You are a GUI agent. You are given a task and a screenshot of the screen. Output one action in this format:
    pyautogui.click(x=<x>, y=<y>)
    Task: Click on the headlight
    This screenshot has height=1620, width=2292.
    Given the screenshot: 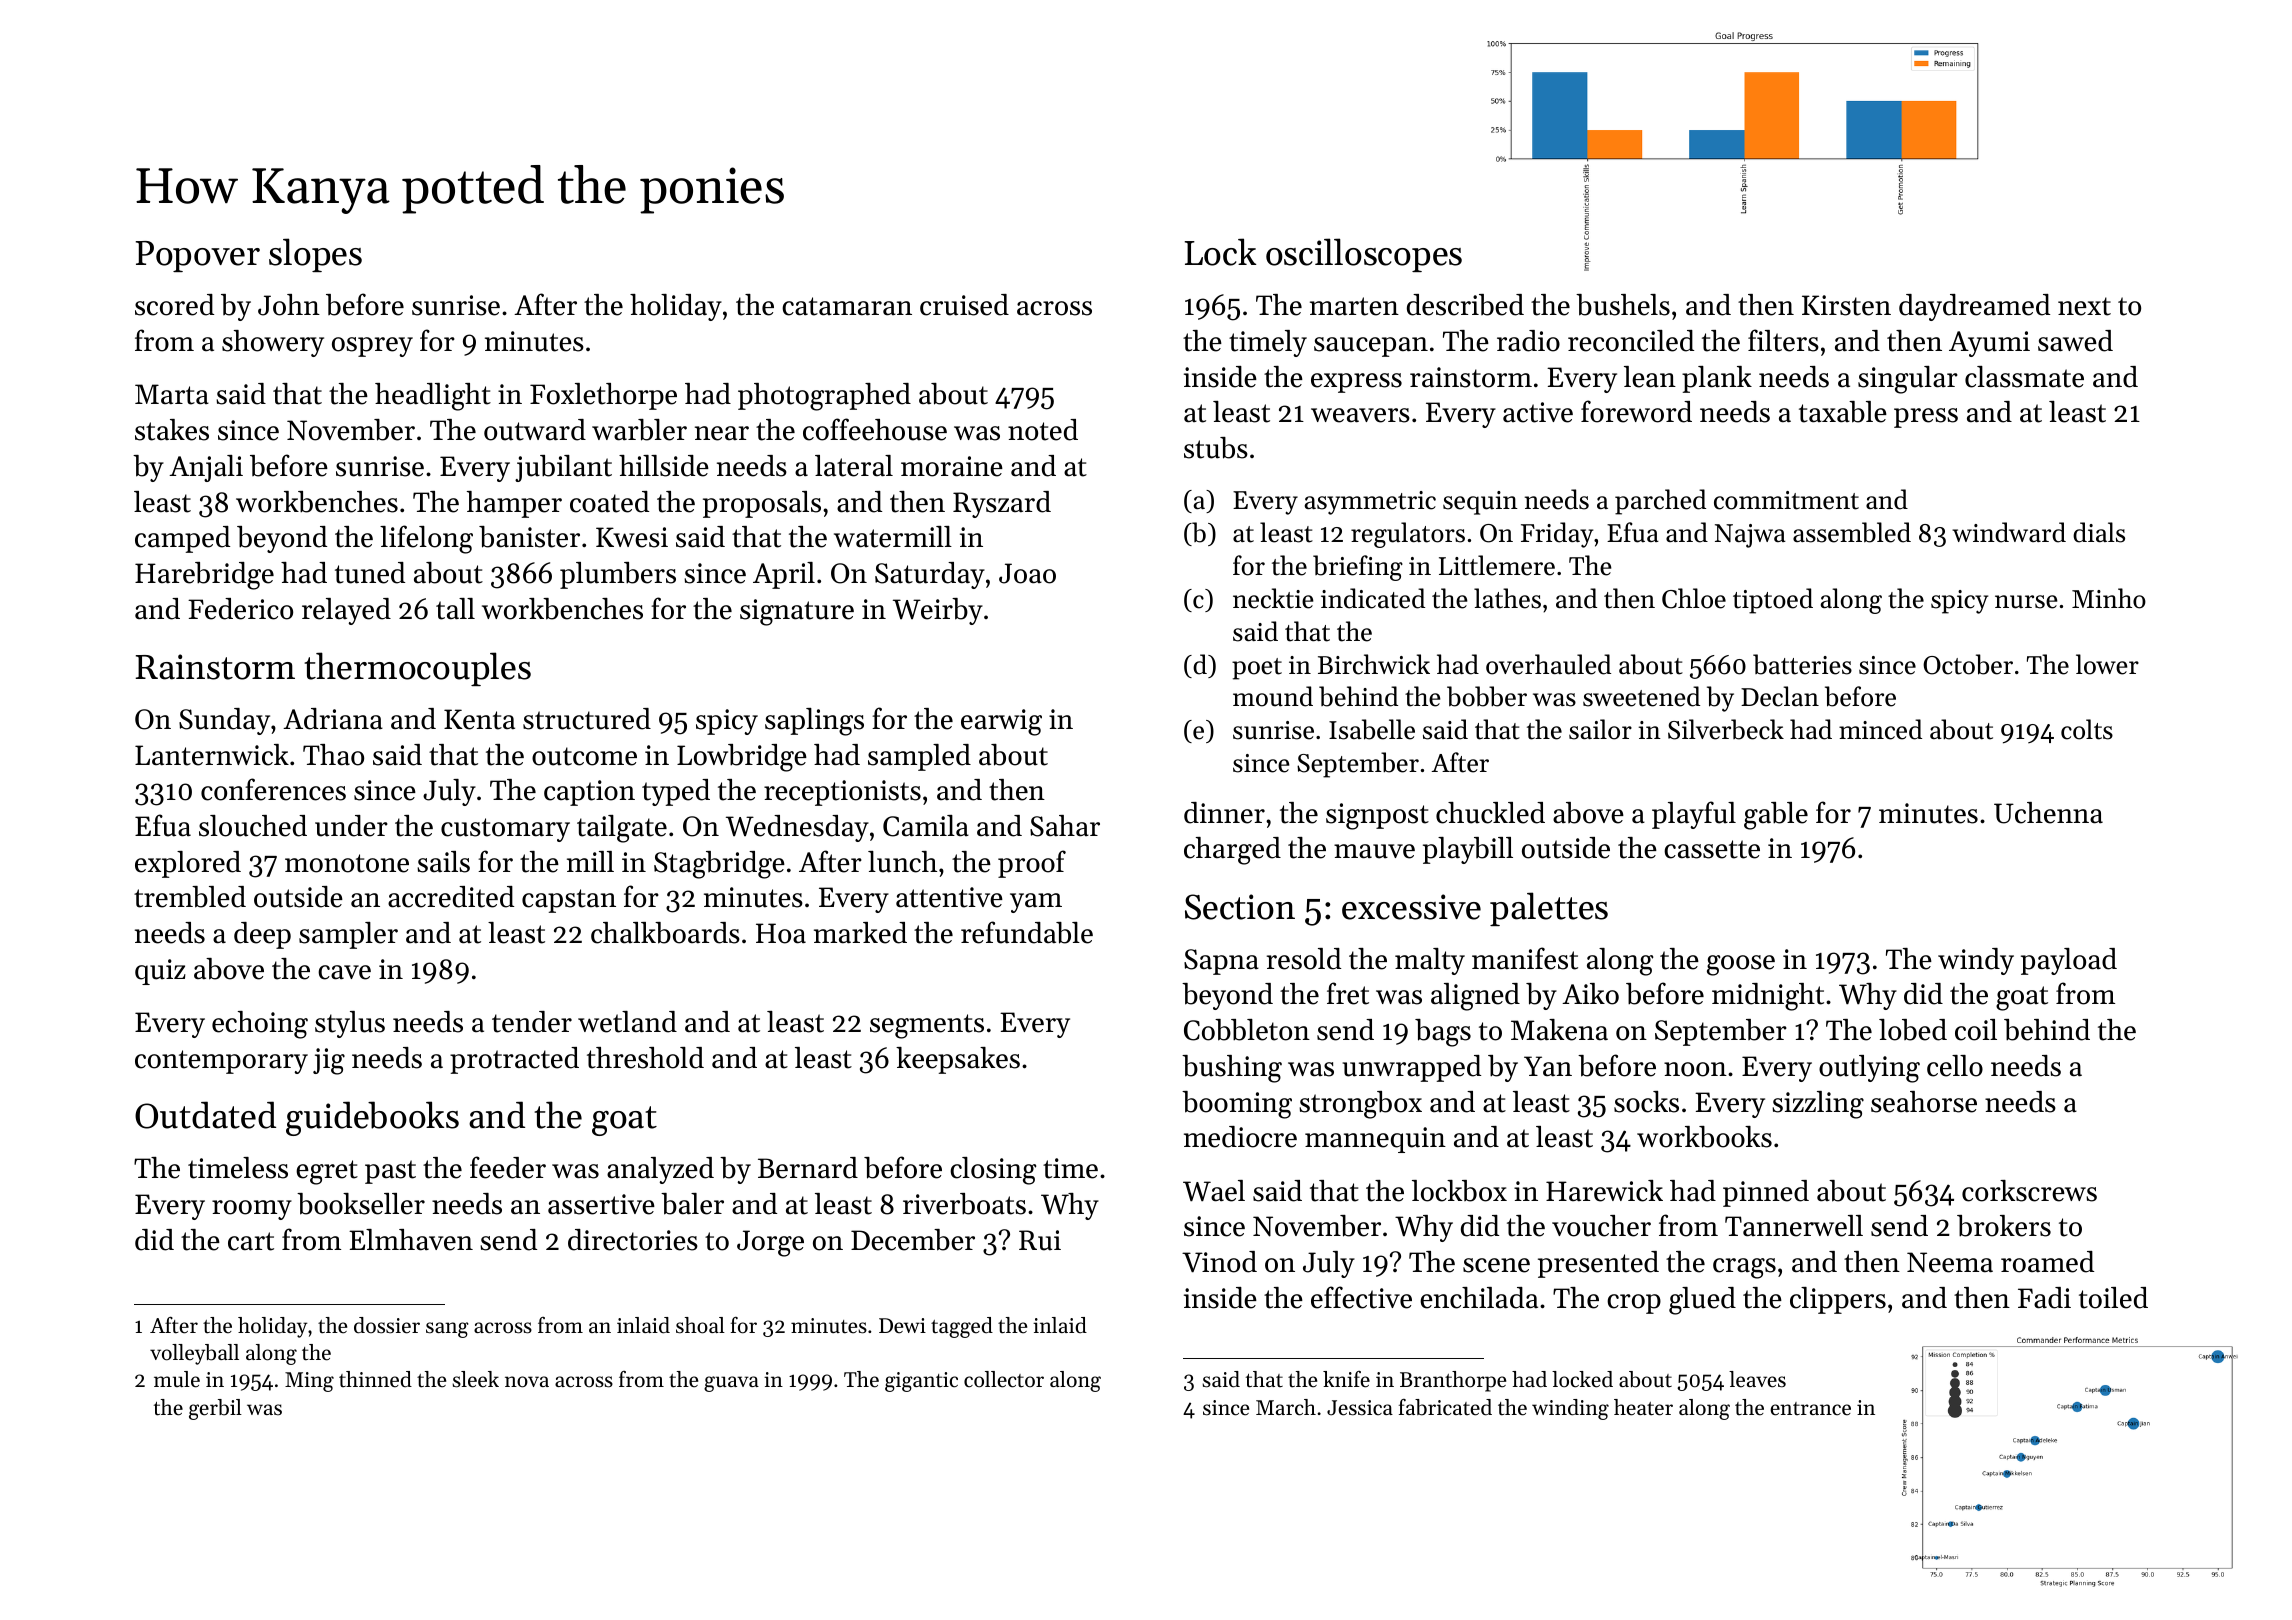 What is the action you would take?
    pyautogui.click(x=433, y=397)
